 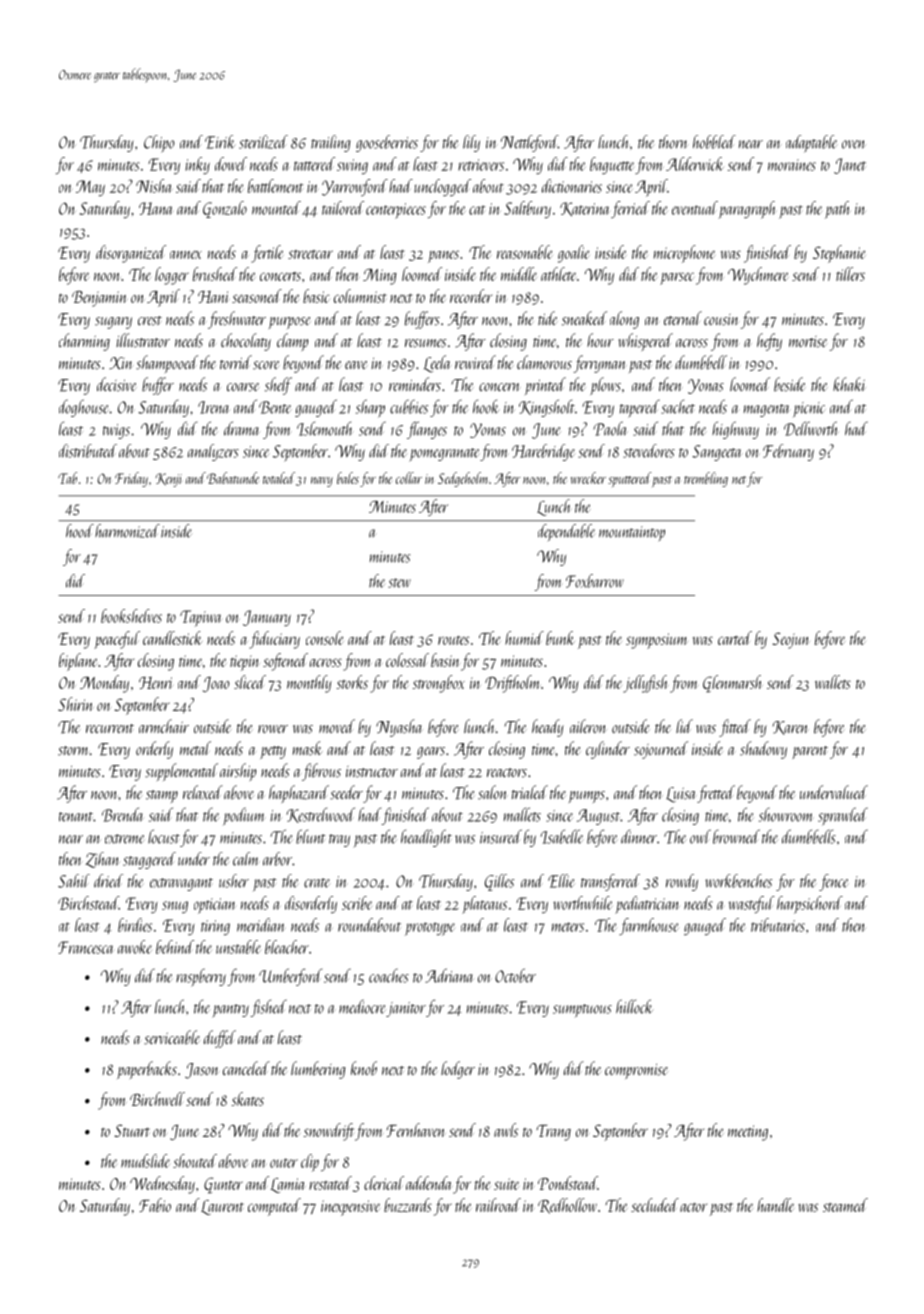 I want to click on trailing, so click(x=330, y=143).
